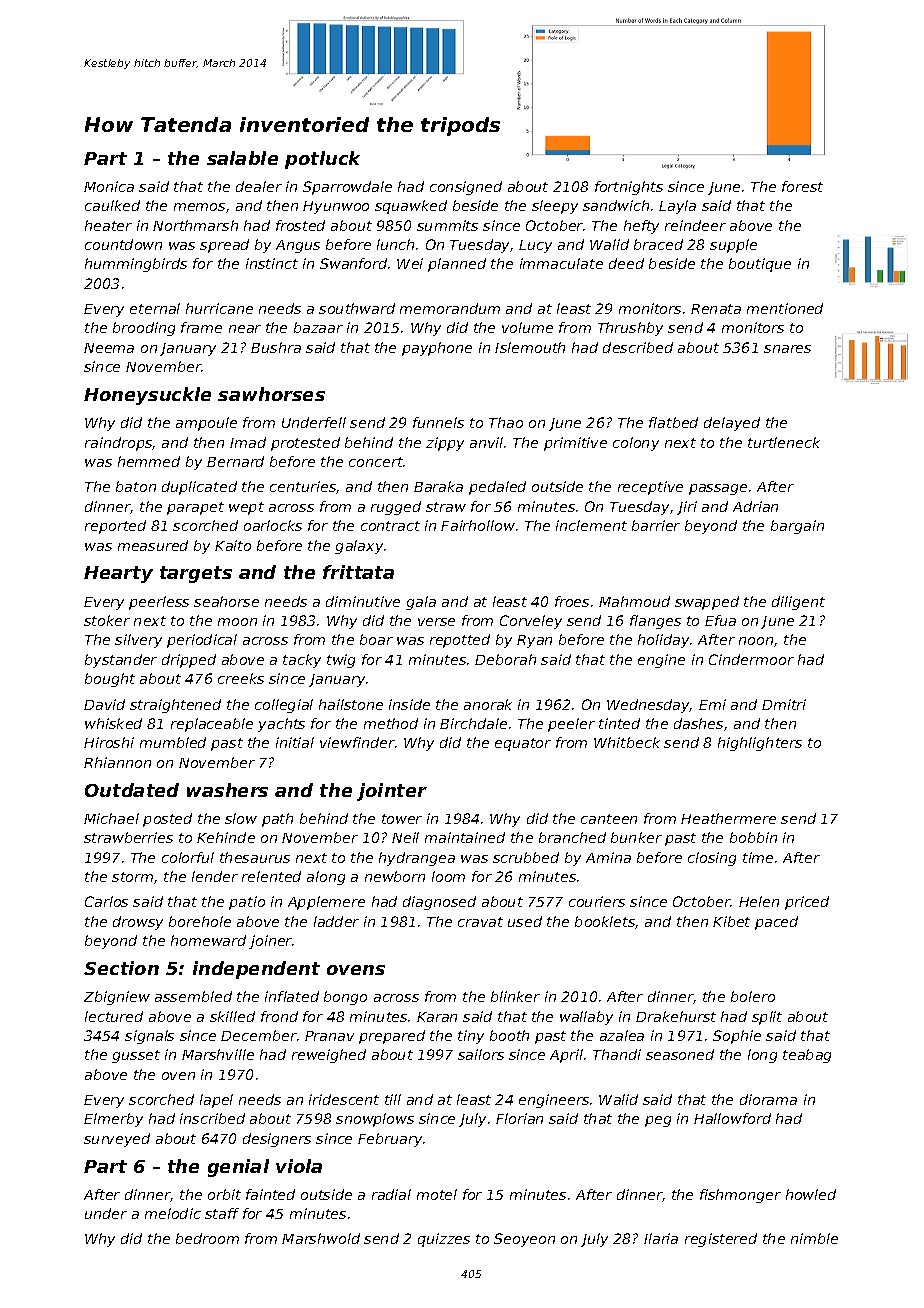 The width and height of the document is (924, 1308). I want to click on flatbed, so click(673, 422).
